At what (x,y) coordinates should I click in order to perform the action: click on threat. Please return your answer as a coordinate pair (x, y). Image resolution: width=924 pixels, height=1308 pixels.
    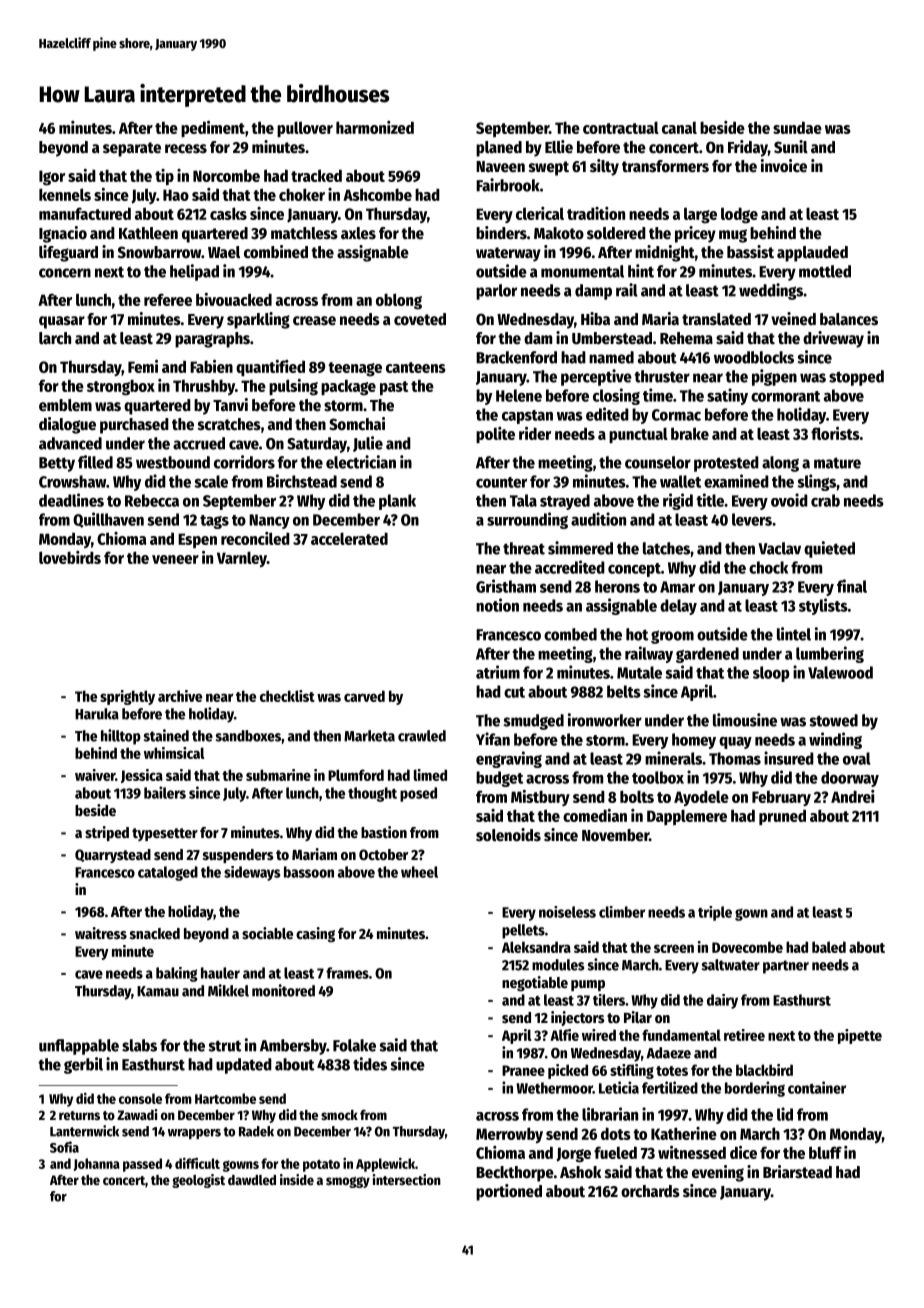
    Looking at the image, I should click on (524, 548).
